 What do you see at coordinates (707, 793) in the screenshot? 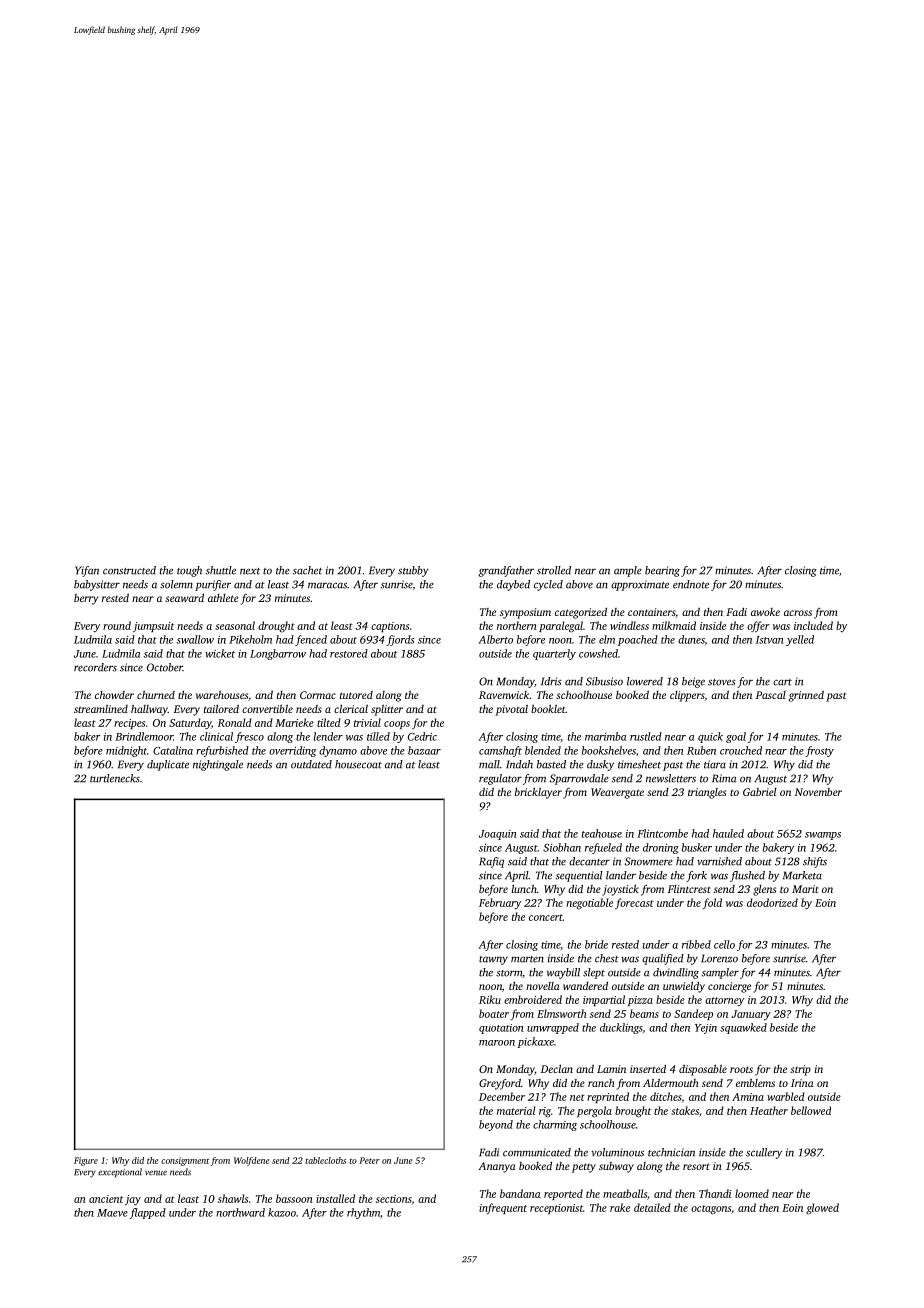
I see `triangles` at bounding box center [707, 793].
